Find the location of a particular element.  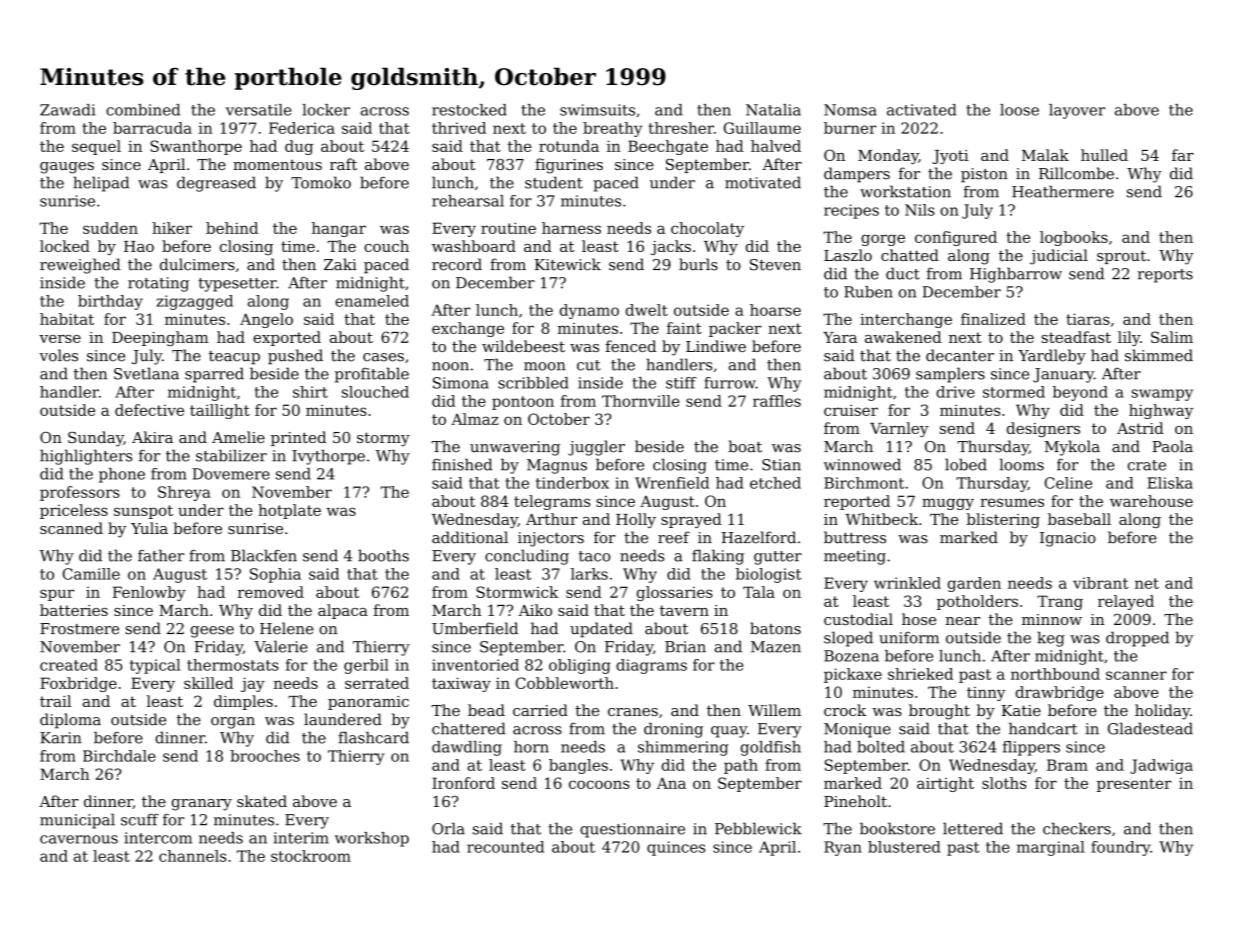

cranes is located at coordinates (633, 712).
